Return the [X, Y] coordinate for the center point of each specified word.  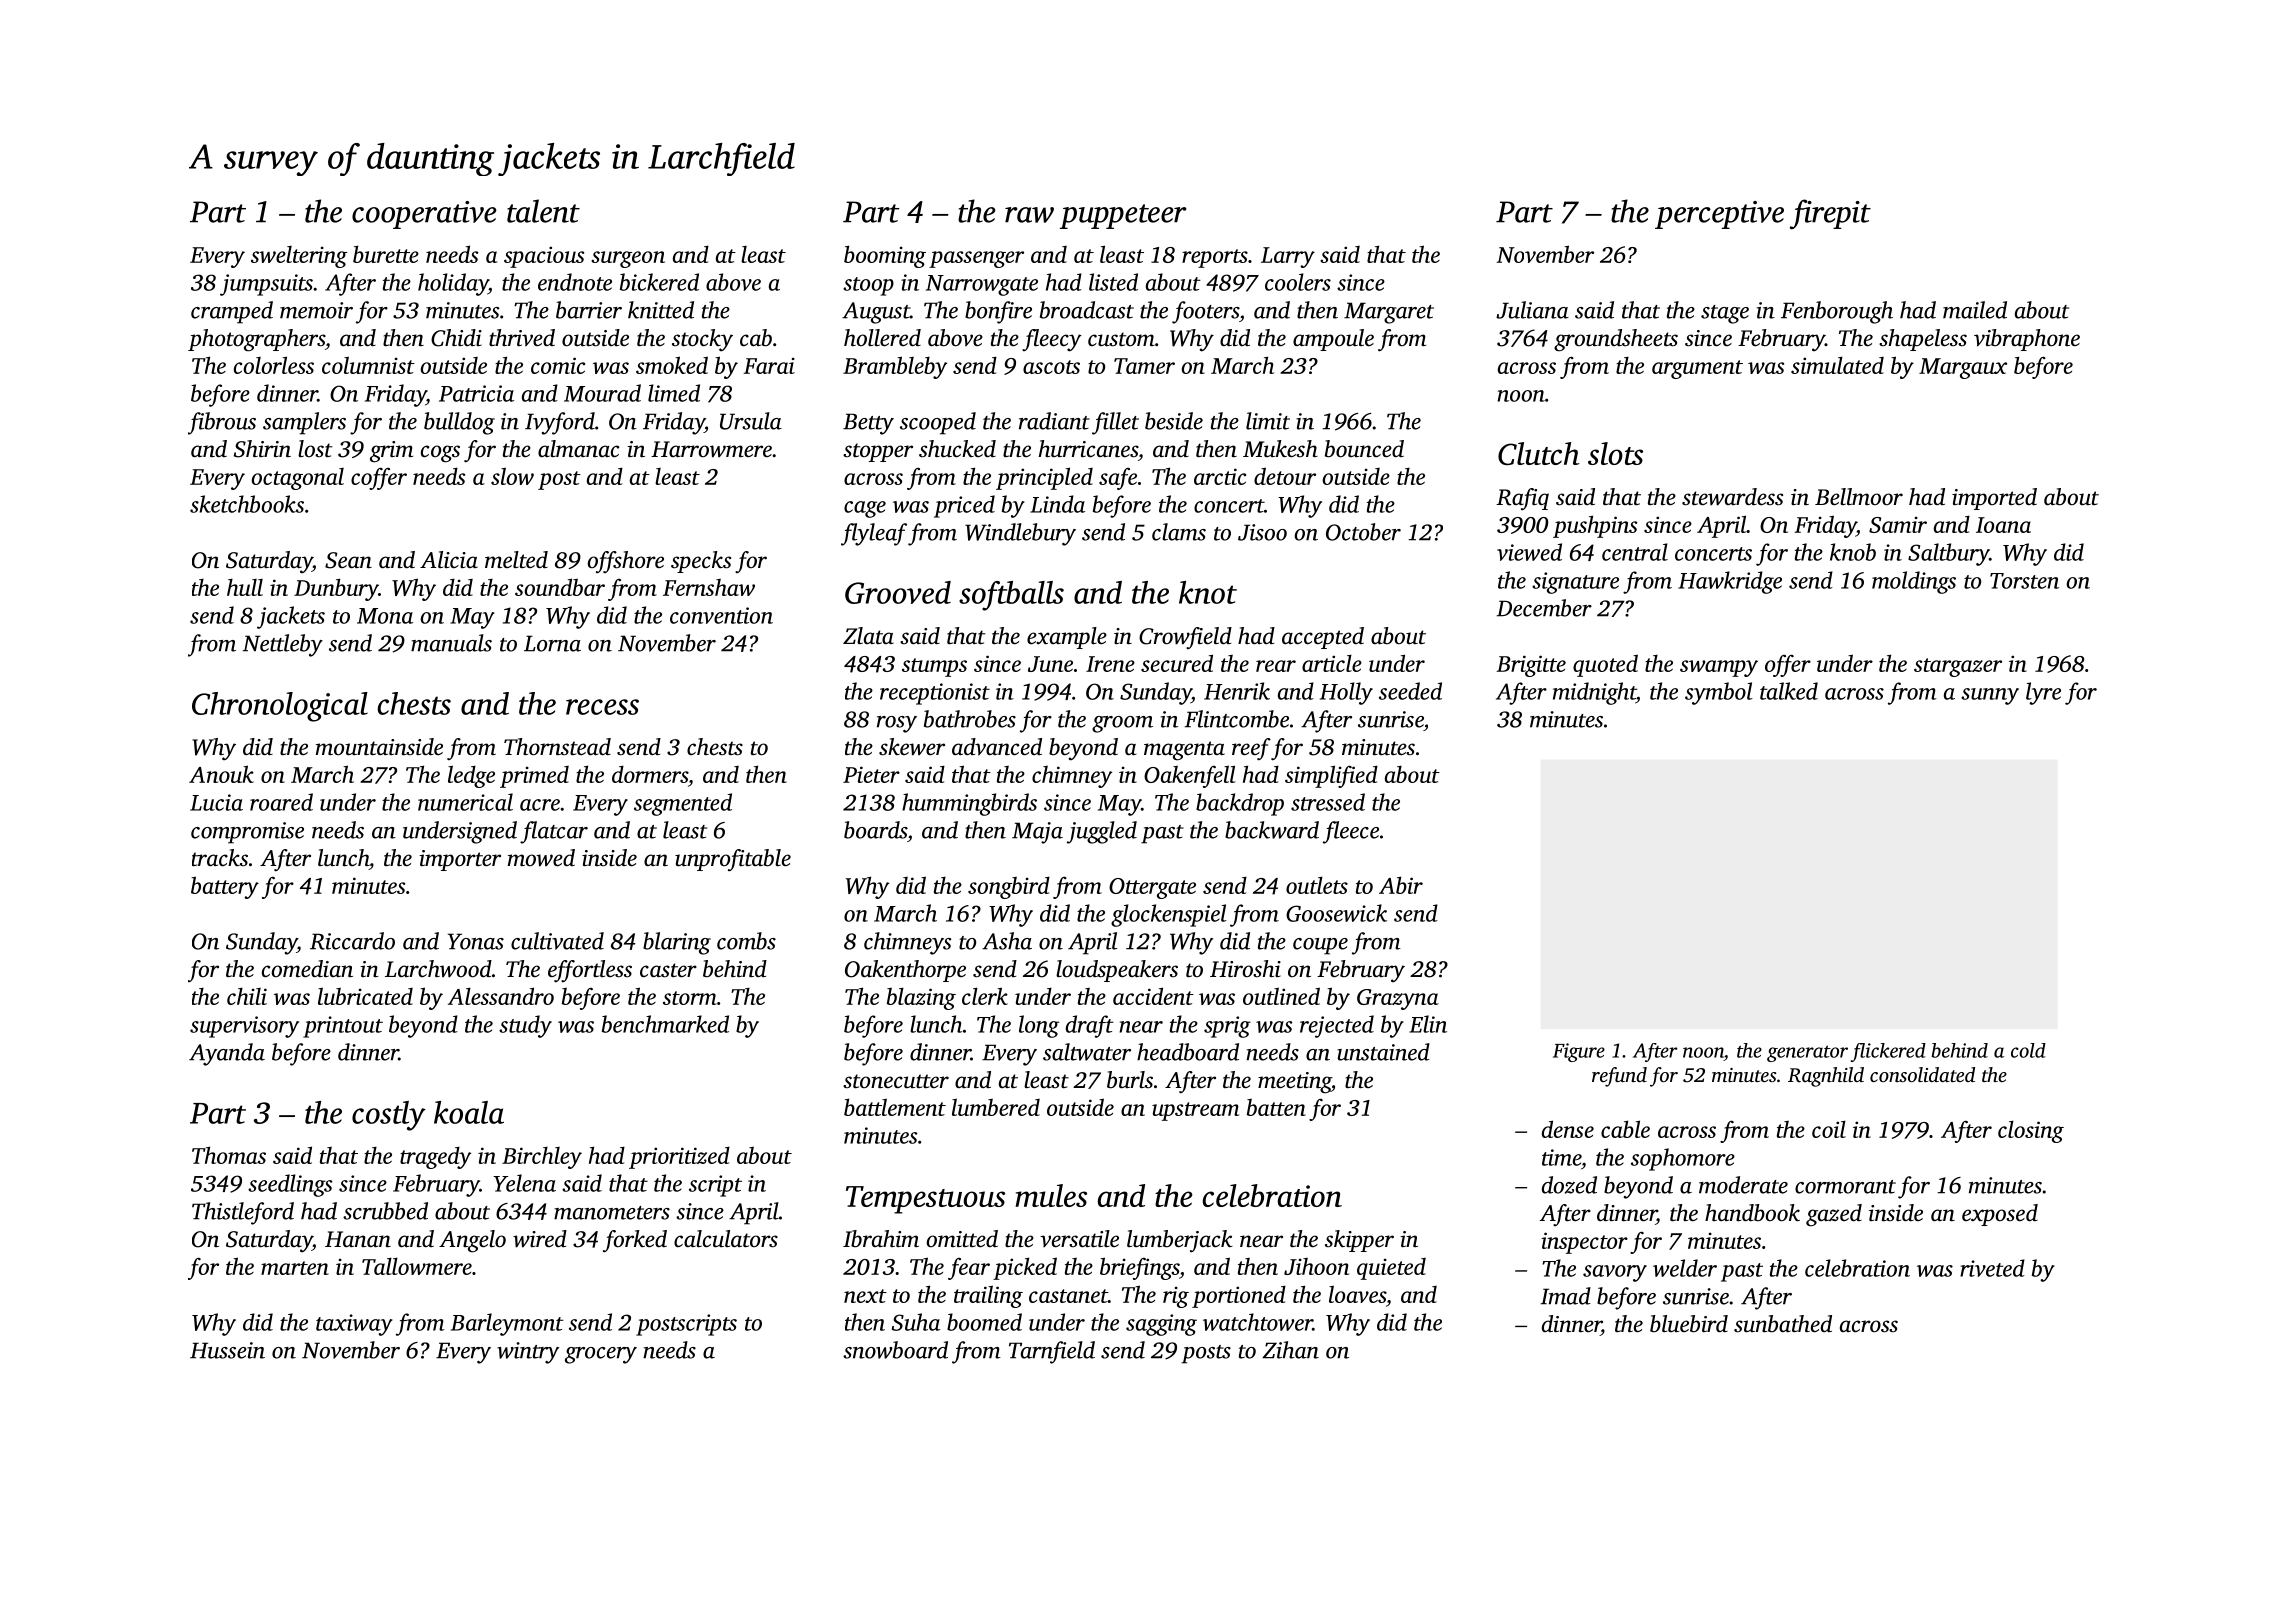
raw [1029, 215]
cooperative [424, 215]
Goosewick [1336, 913]
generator [1807, 1053]
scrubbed [385, 1211]
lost [315, 449]
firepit [1830, 214]
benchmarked [665, 1024]
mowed [541, 858]
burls [1130, 1080]
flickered [1888, 1052]
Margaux [1963, 368]
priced [964, 506]
